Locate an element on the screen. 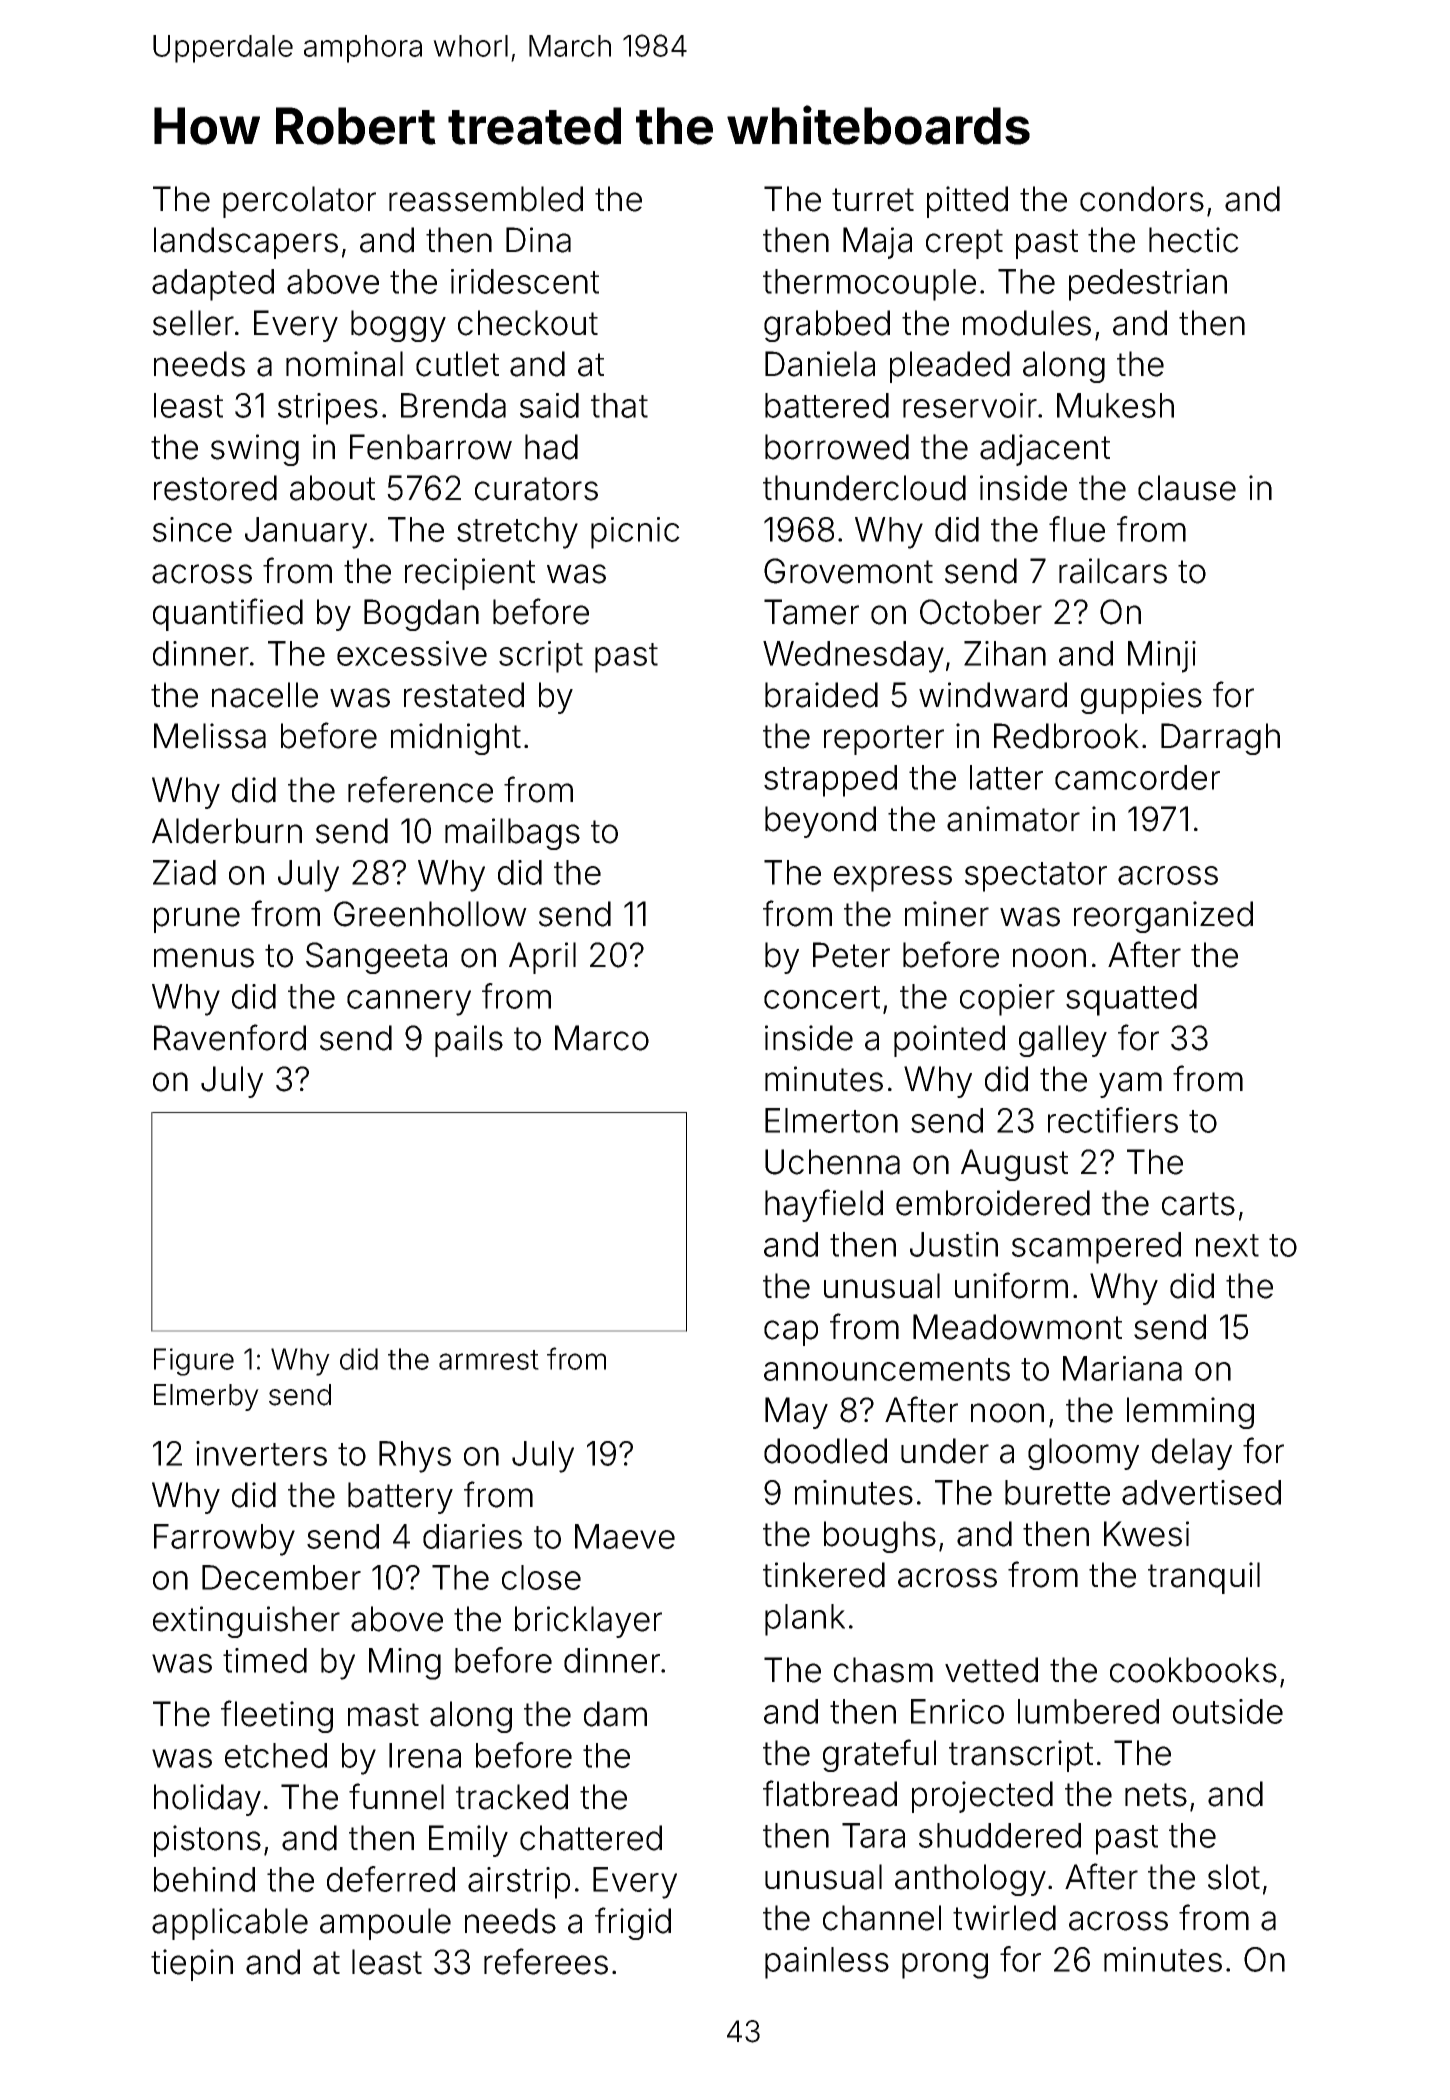 The width and height of the screenshot is (1450, 2100). checkout is located at coordinates (528, 323).
